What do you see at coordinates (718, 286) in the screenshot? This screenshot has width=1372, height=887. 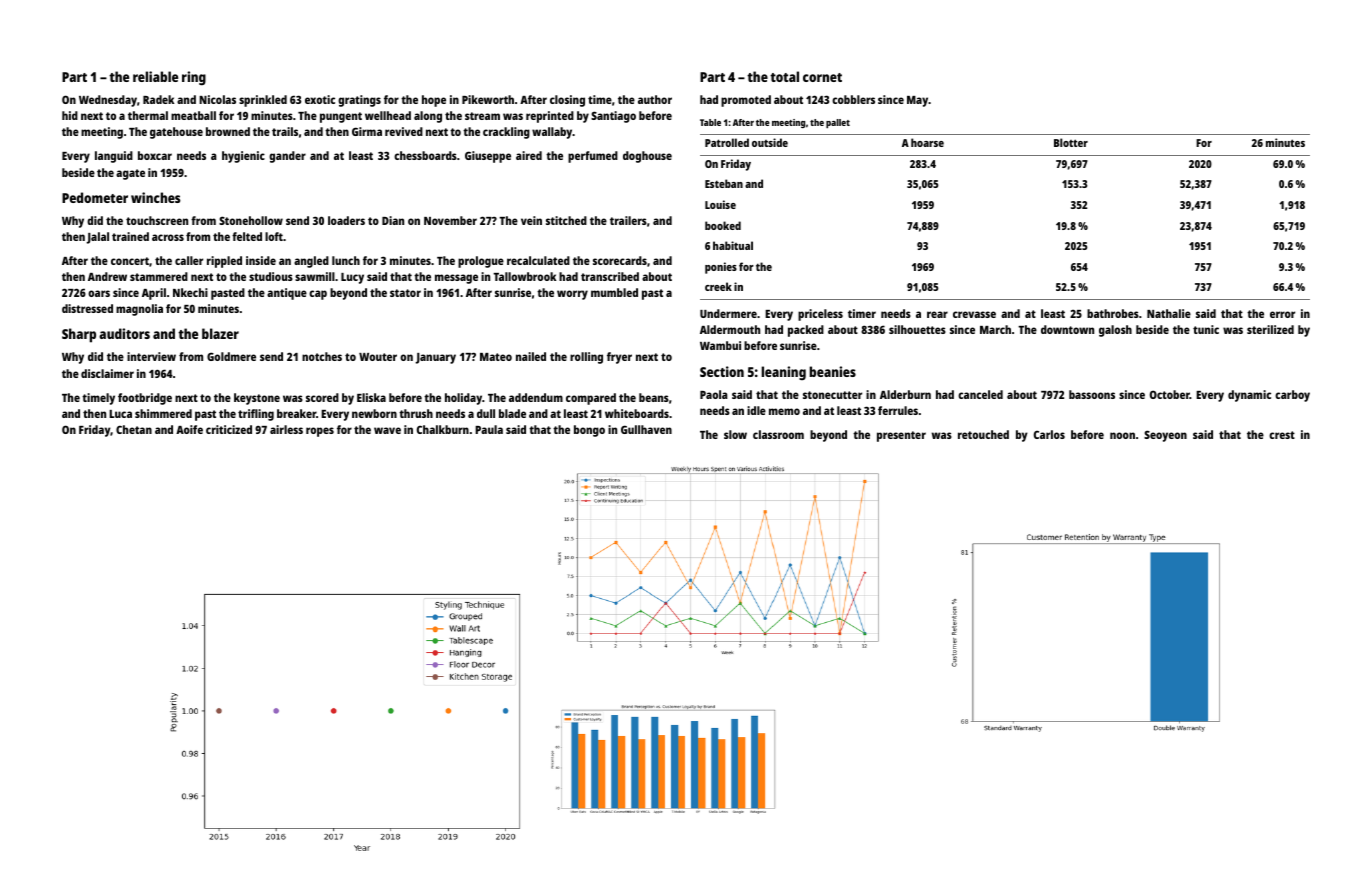 I see `creek` at bounding box center [718, 286].
